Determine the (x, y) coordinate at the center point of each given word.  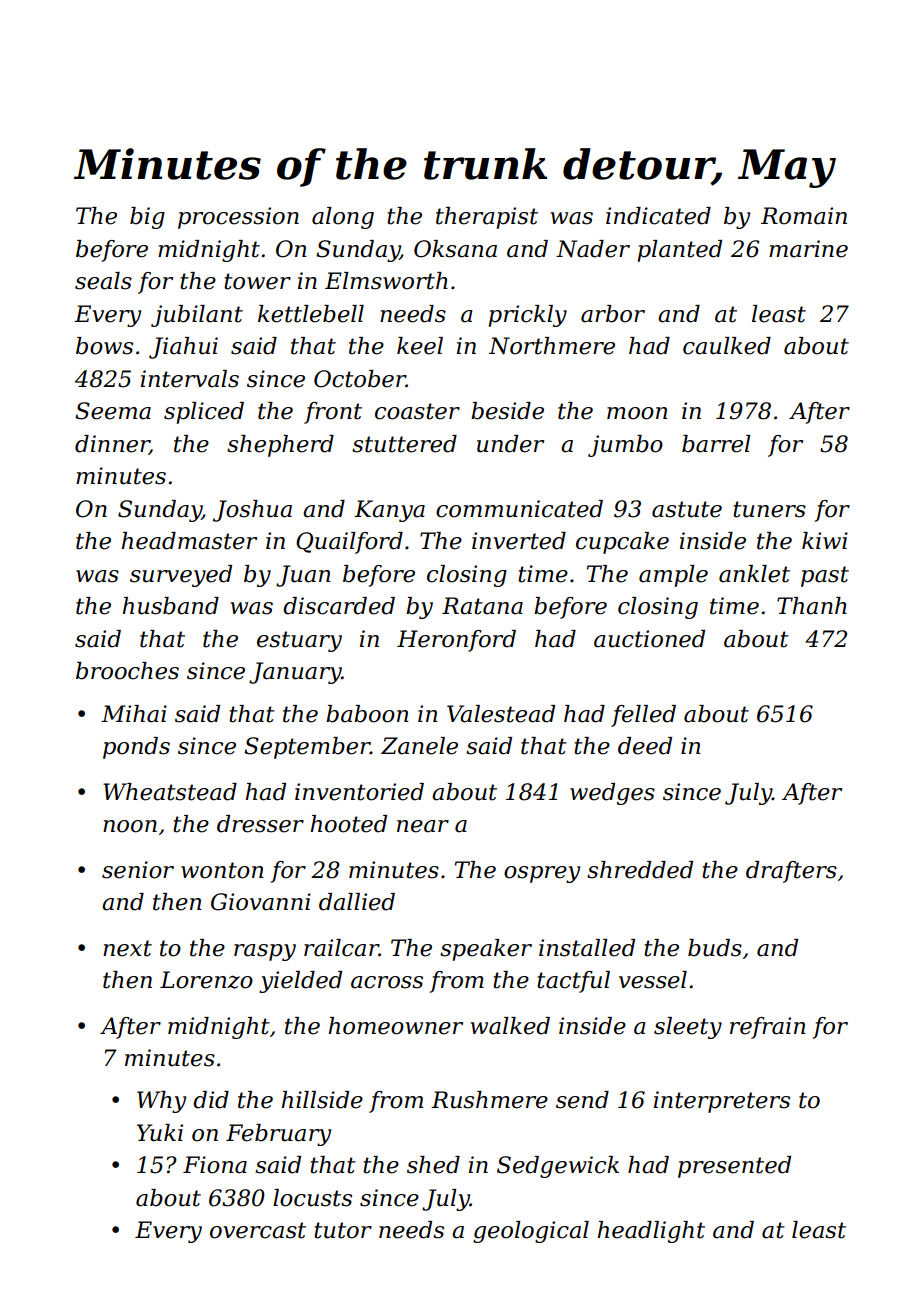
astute (687, 509)
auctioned (649, 639)
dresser (260, 824)
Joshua (252, 511)
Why (161, 1102)
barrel (716, 444)
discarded (339, 606)
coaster (417, 411)
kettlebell (311, 314)
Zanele (419, 746)
